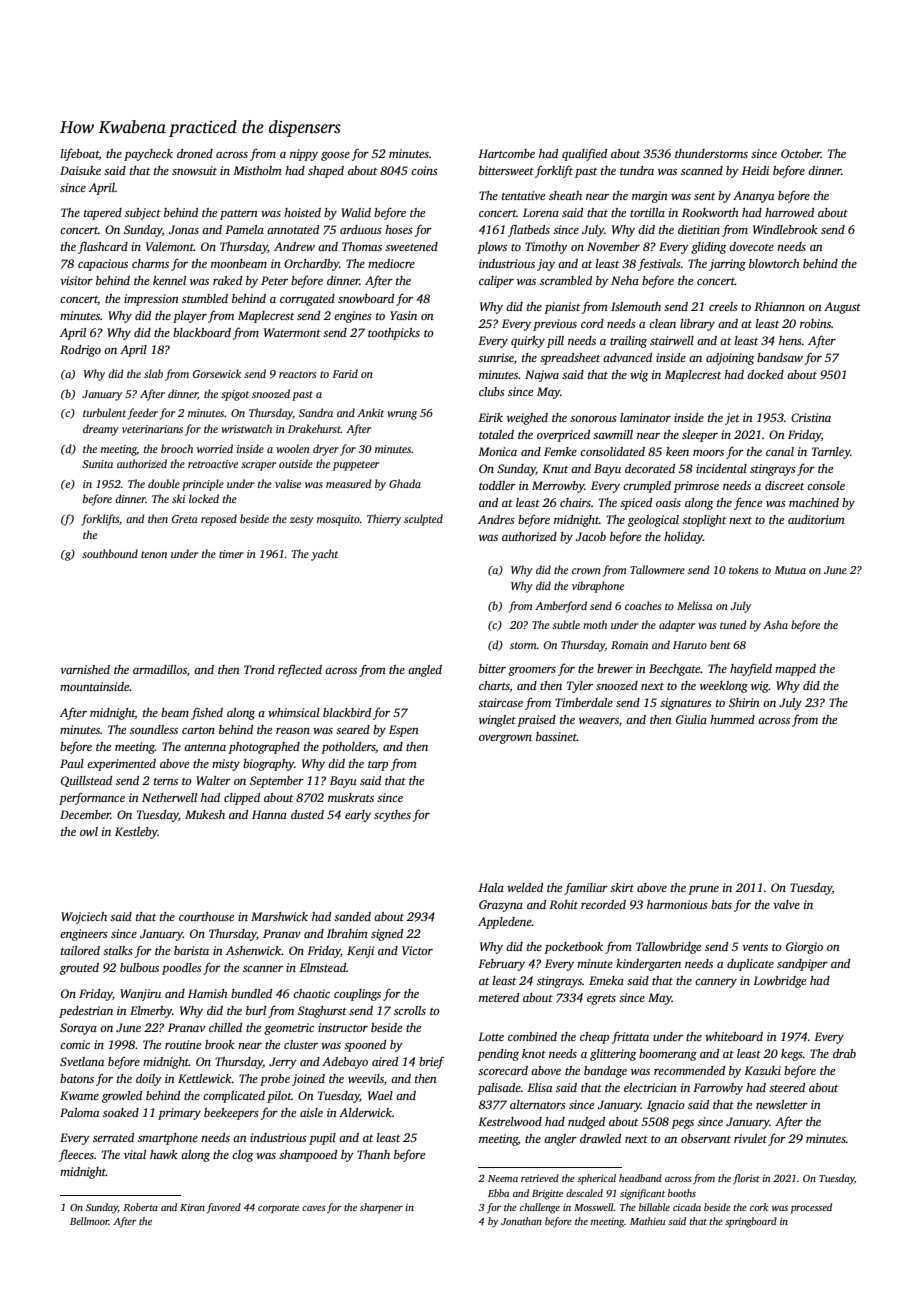  What do you see at coordinates (801, 153) in the screenshot?
I see `October` at bounding box center [801, 153].
